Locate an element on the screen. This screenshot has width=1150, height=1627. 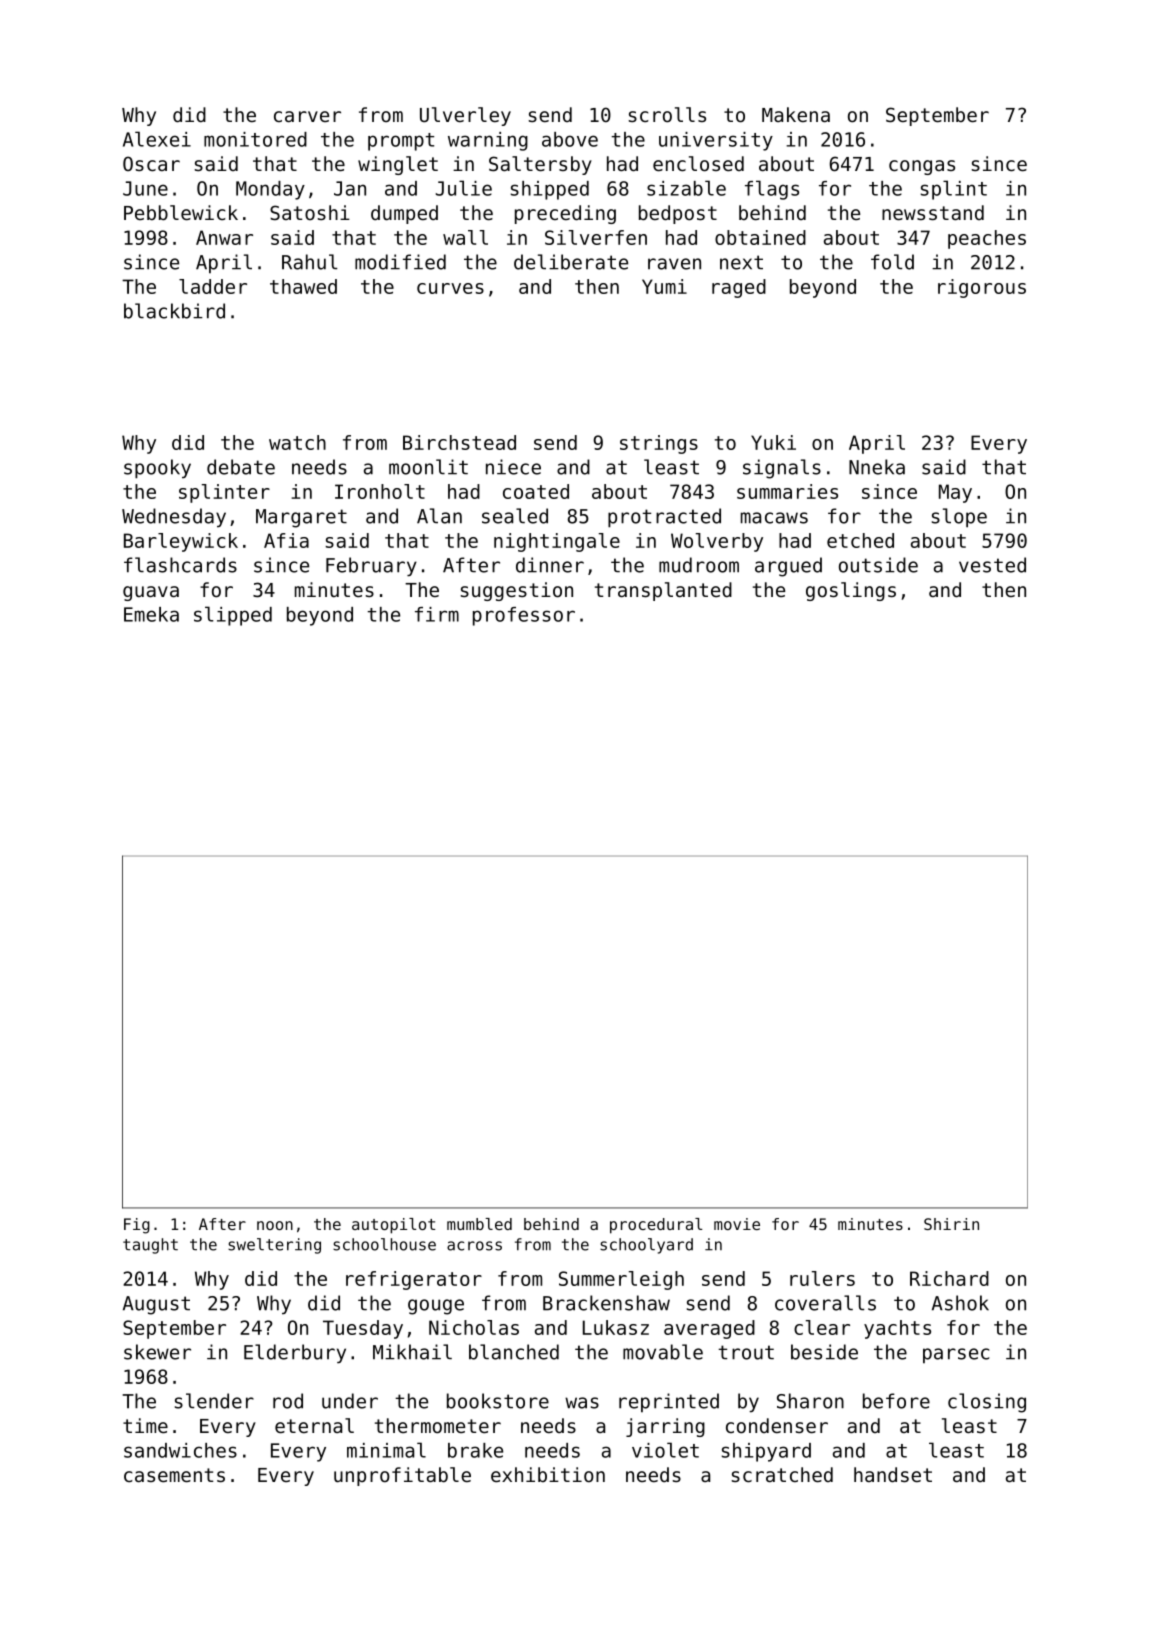
slipped is located at coordinates (233, 616).
